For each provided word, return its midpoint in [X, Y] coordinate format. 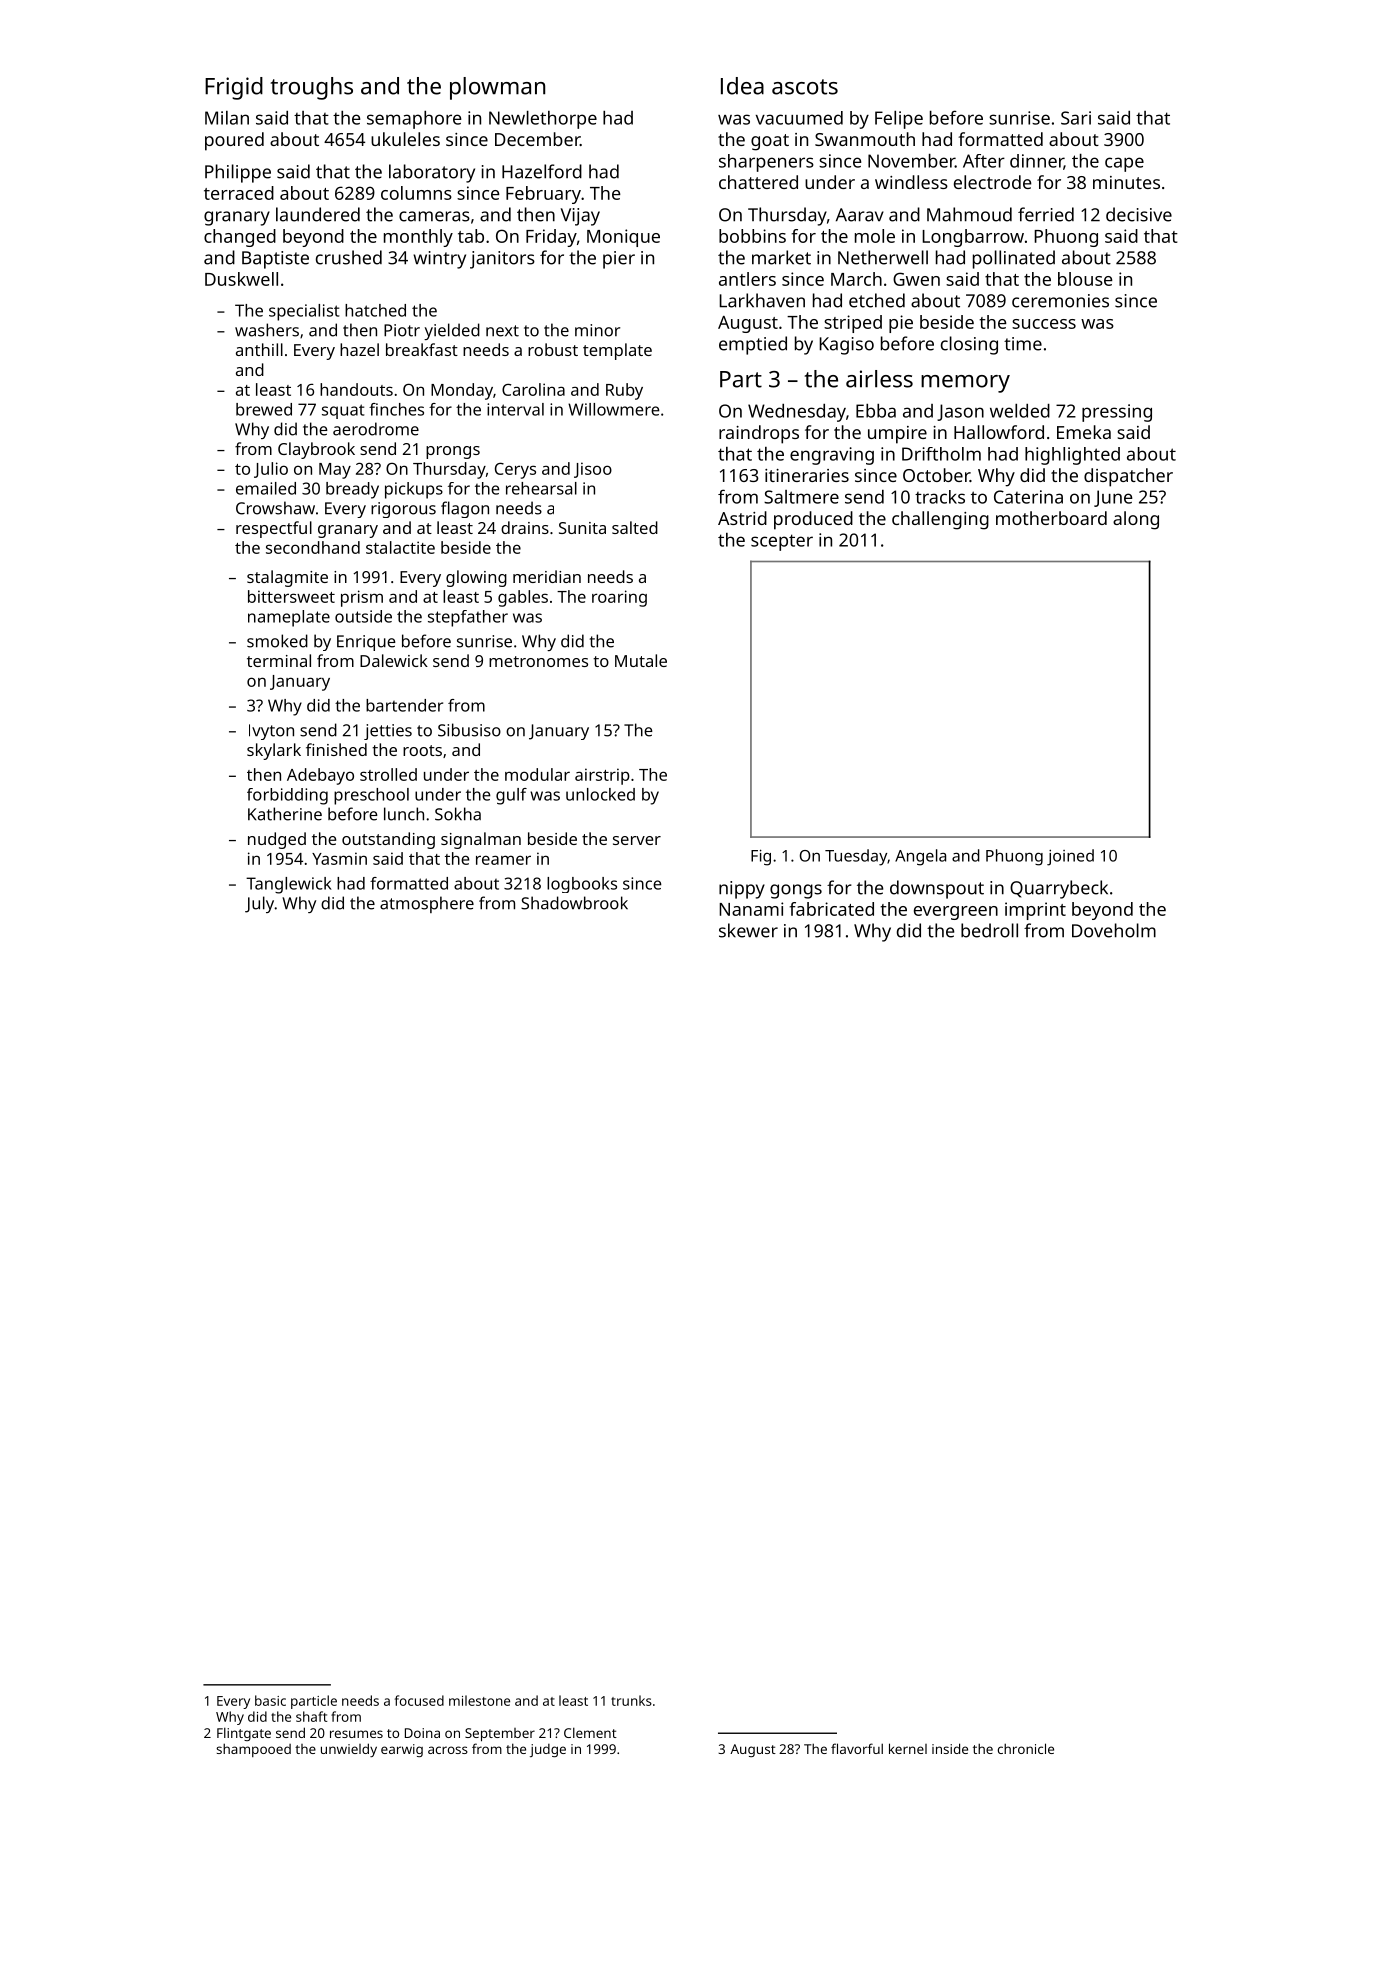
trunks [631, 1700]
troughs [312, 88]
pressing [1117, 413]
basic [270, 1700]
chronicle [1026, 1748]
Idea [742, 86]
